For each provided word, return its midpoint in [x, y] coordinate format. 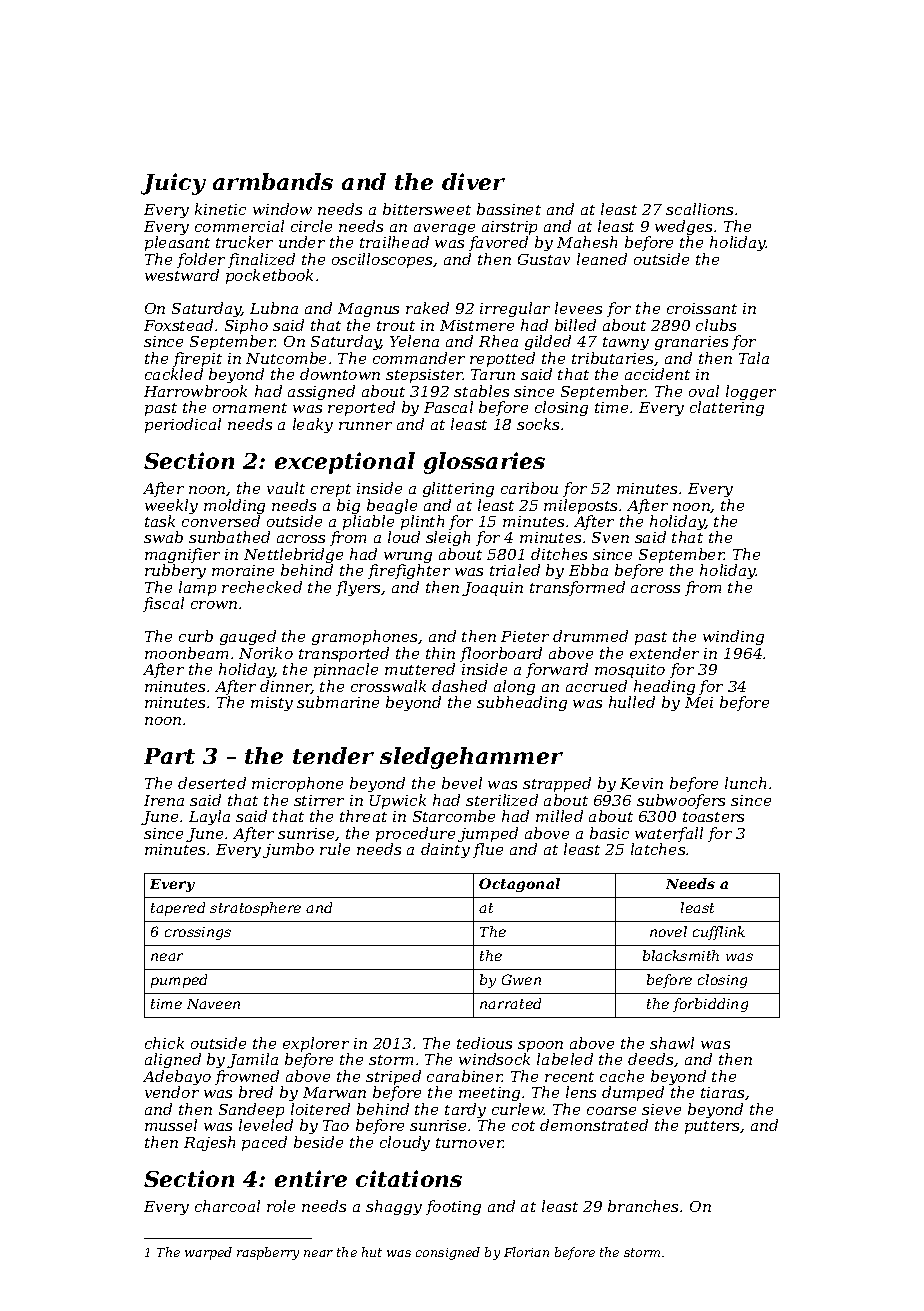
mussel [171, 1125]
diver [473, 181]
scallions [699, 209]
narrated [510, 1003]
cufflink [719, 933]
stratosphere [255, 909]
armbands [273, 181]
